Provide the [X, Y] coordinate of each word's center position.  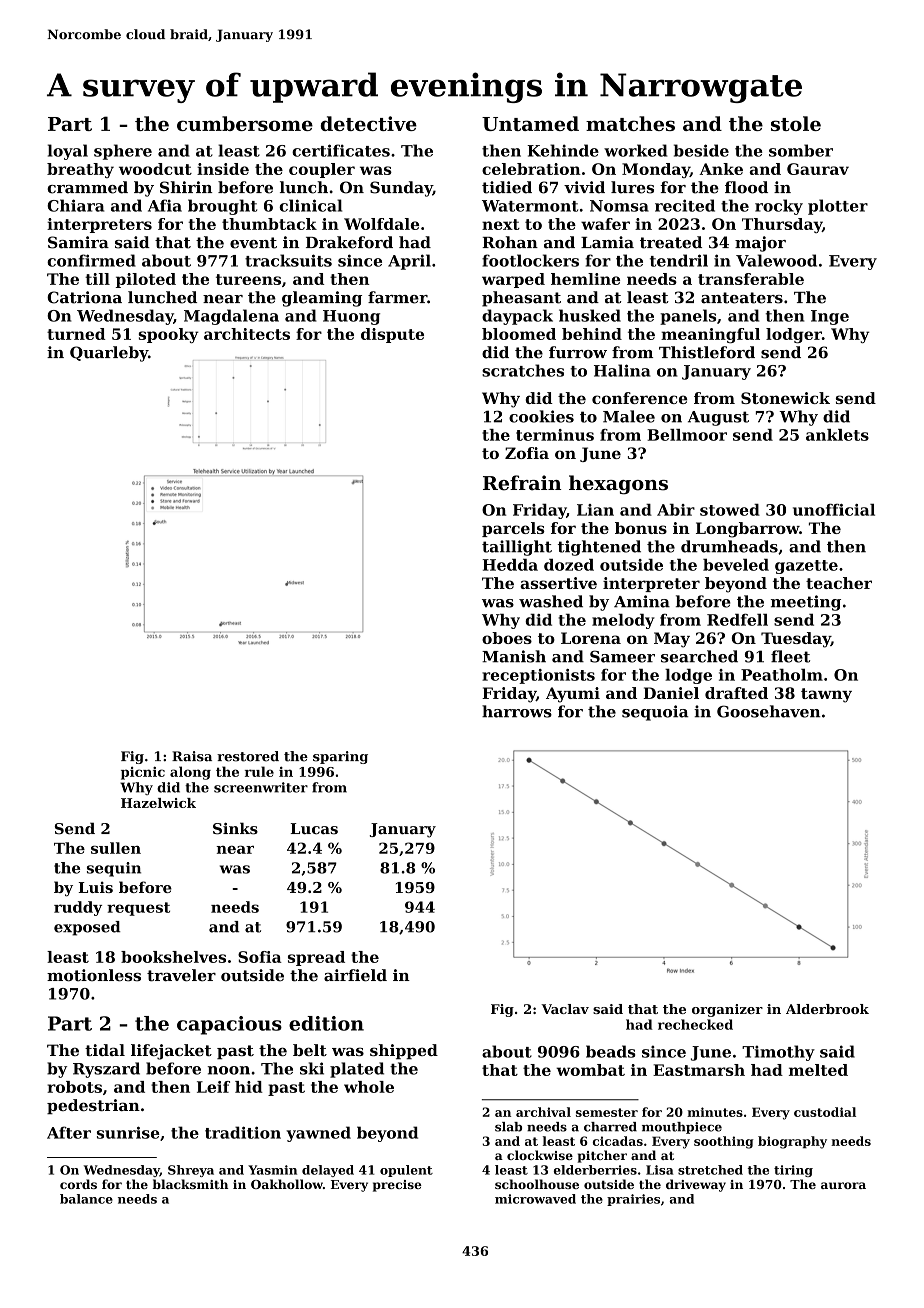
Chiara [75, 205]
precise [397, 1186]
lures [632, 187]
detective [369, 123]
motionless [94, 975]
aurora [843, 1185]
